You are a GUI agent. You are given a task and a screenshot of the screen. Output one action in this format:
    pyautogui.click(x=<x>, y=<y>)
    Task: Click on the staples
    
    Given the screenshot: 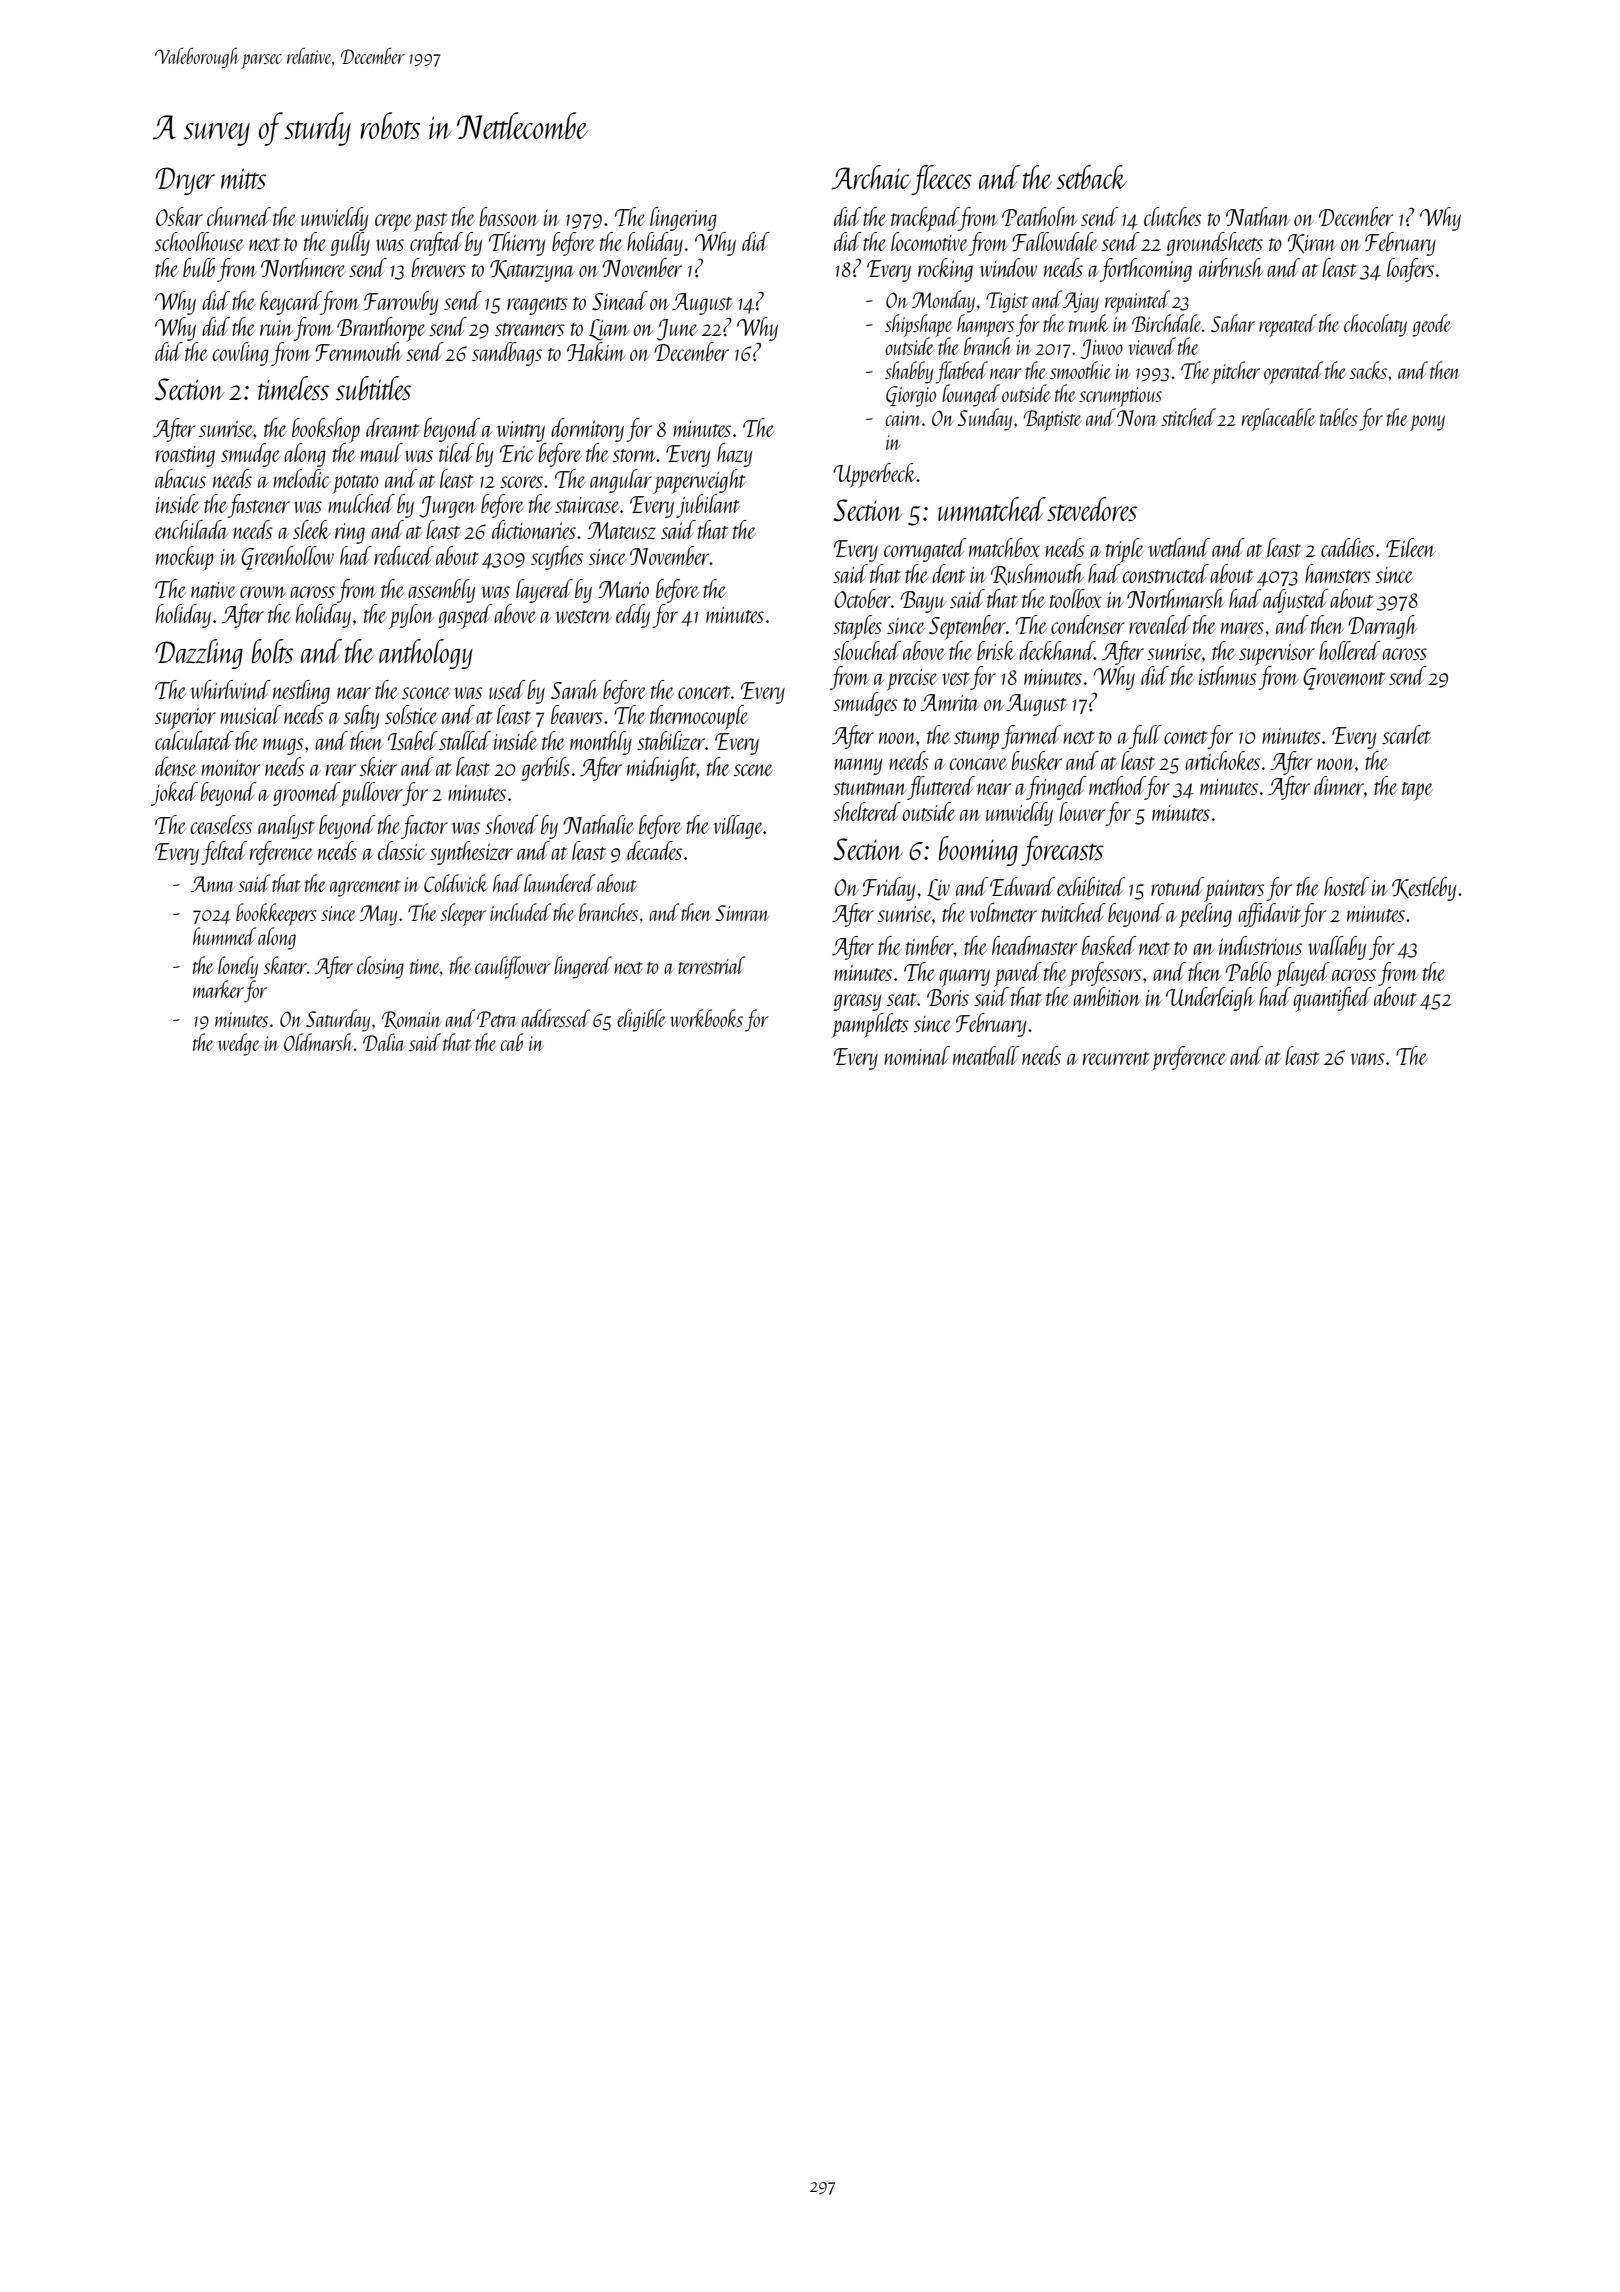 What is the action you would take?
    pyautogui.click(x=857, y=627)
